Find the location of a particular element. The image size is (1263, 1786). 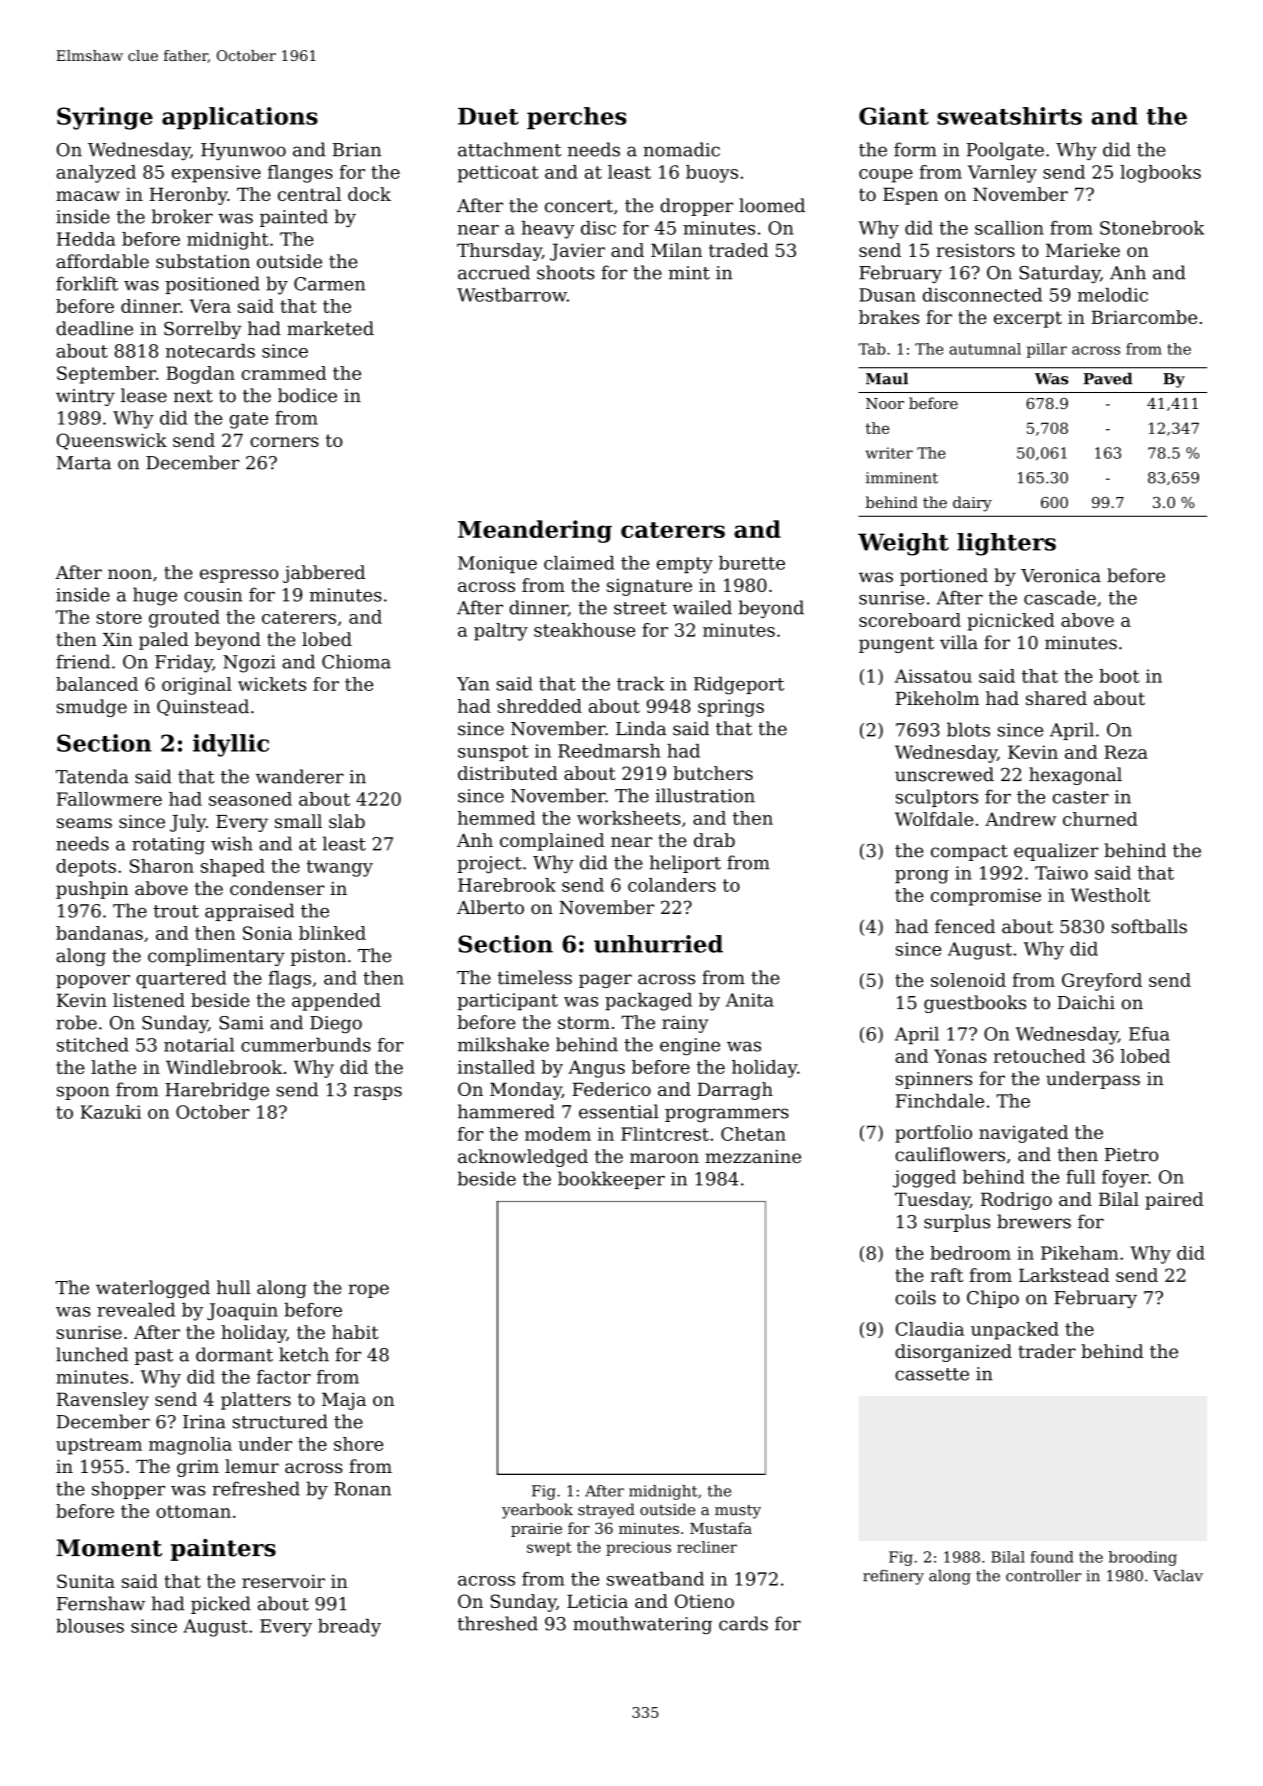

concert is located at coordinates (579, 206).
